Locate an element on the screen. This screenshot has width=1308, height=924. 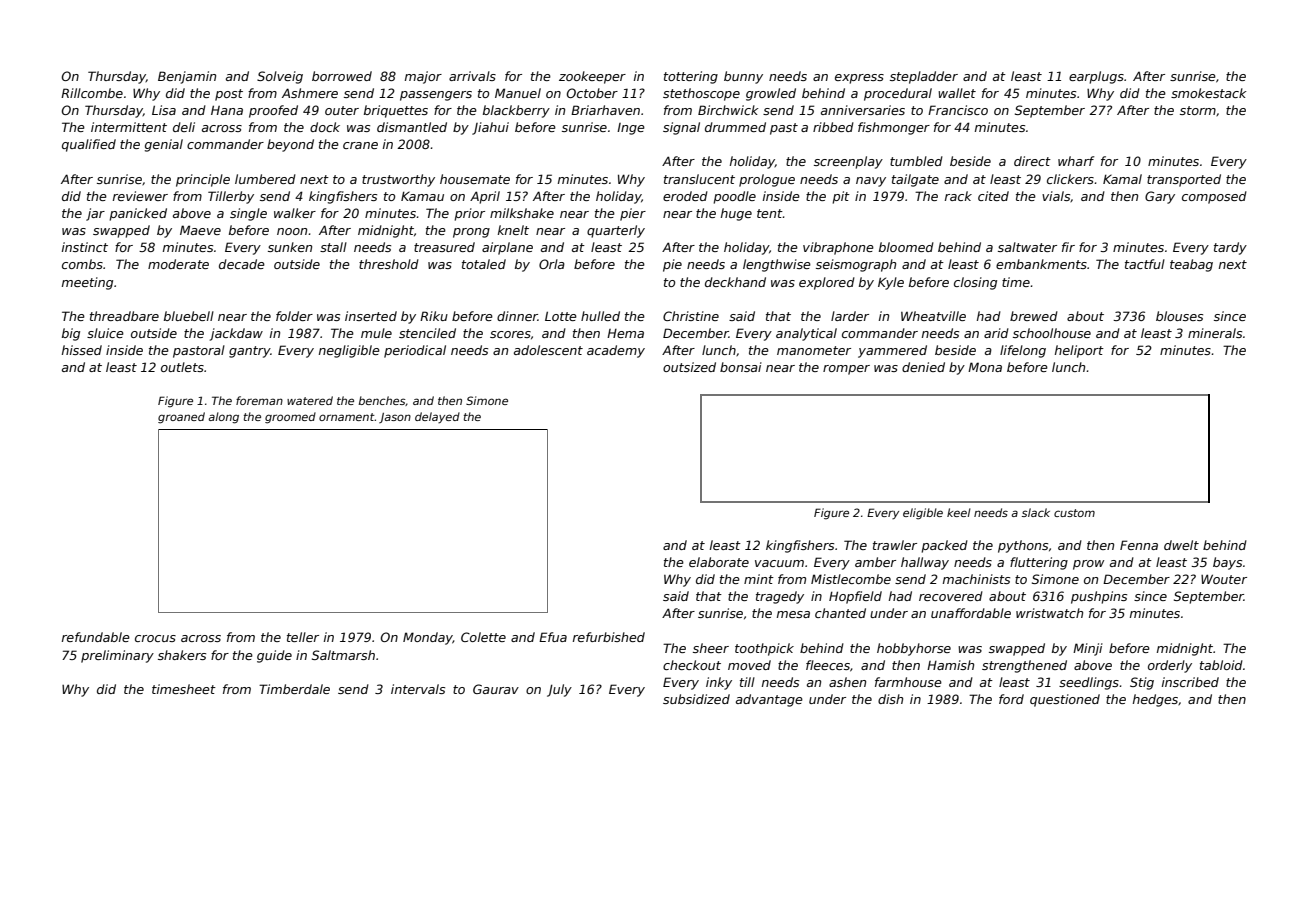
elaborate is located at coordinates (719, 562).
